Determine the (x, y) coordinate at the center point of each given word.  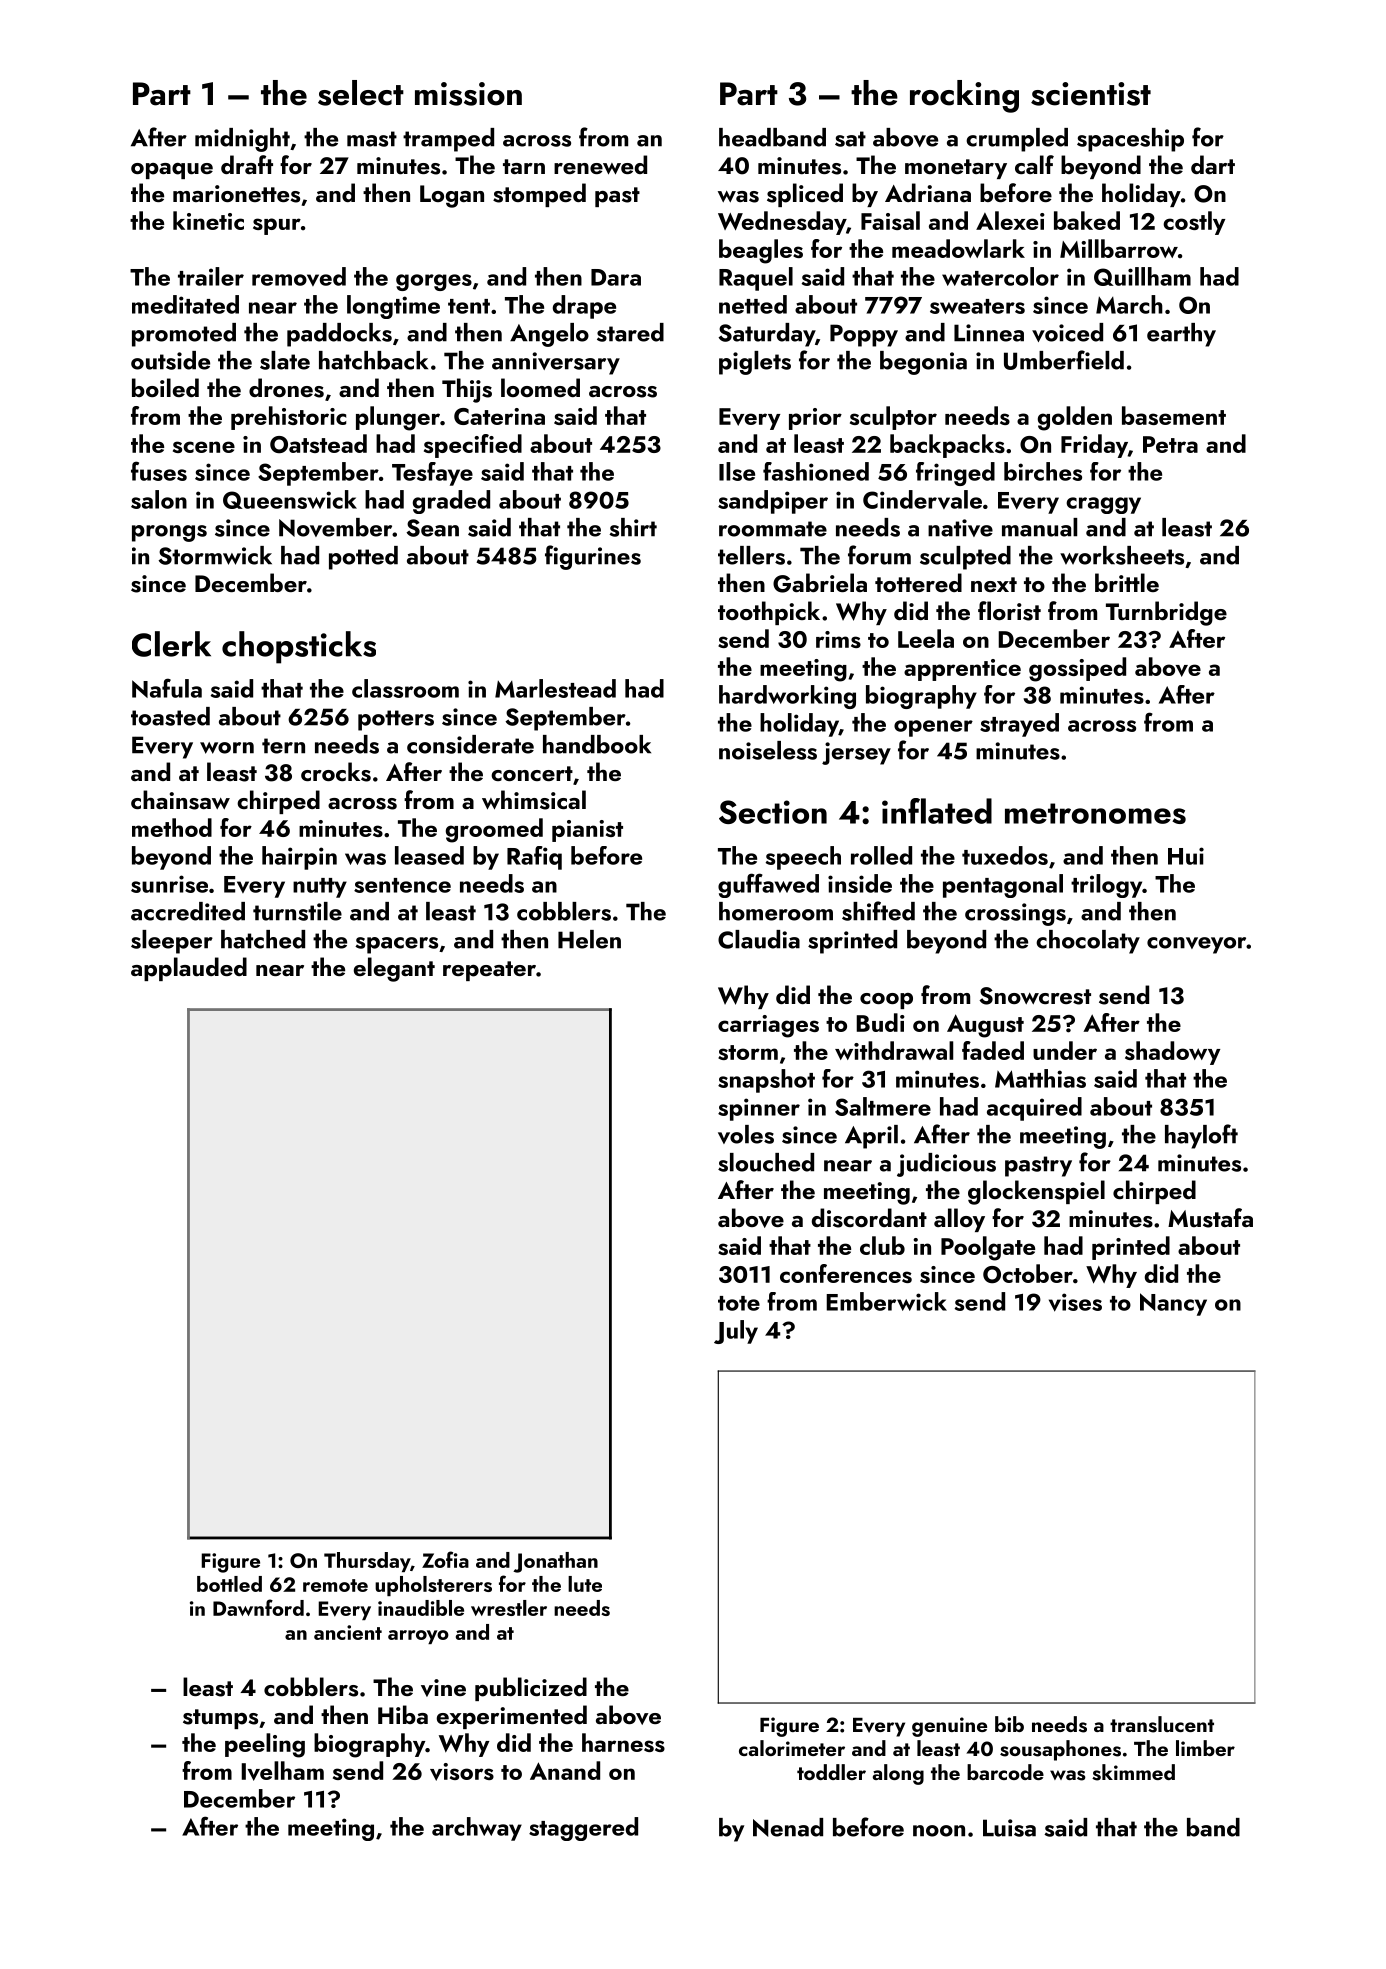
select (361, 93)
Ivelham (282, 1771)
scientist (1091, 94)
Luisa (1009, 1828)
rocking (964, 96)
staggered (583, 1829)
